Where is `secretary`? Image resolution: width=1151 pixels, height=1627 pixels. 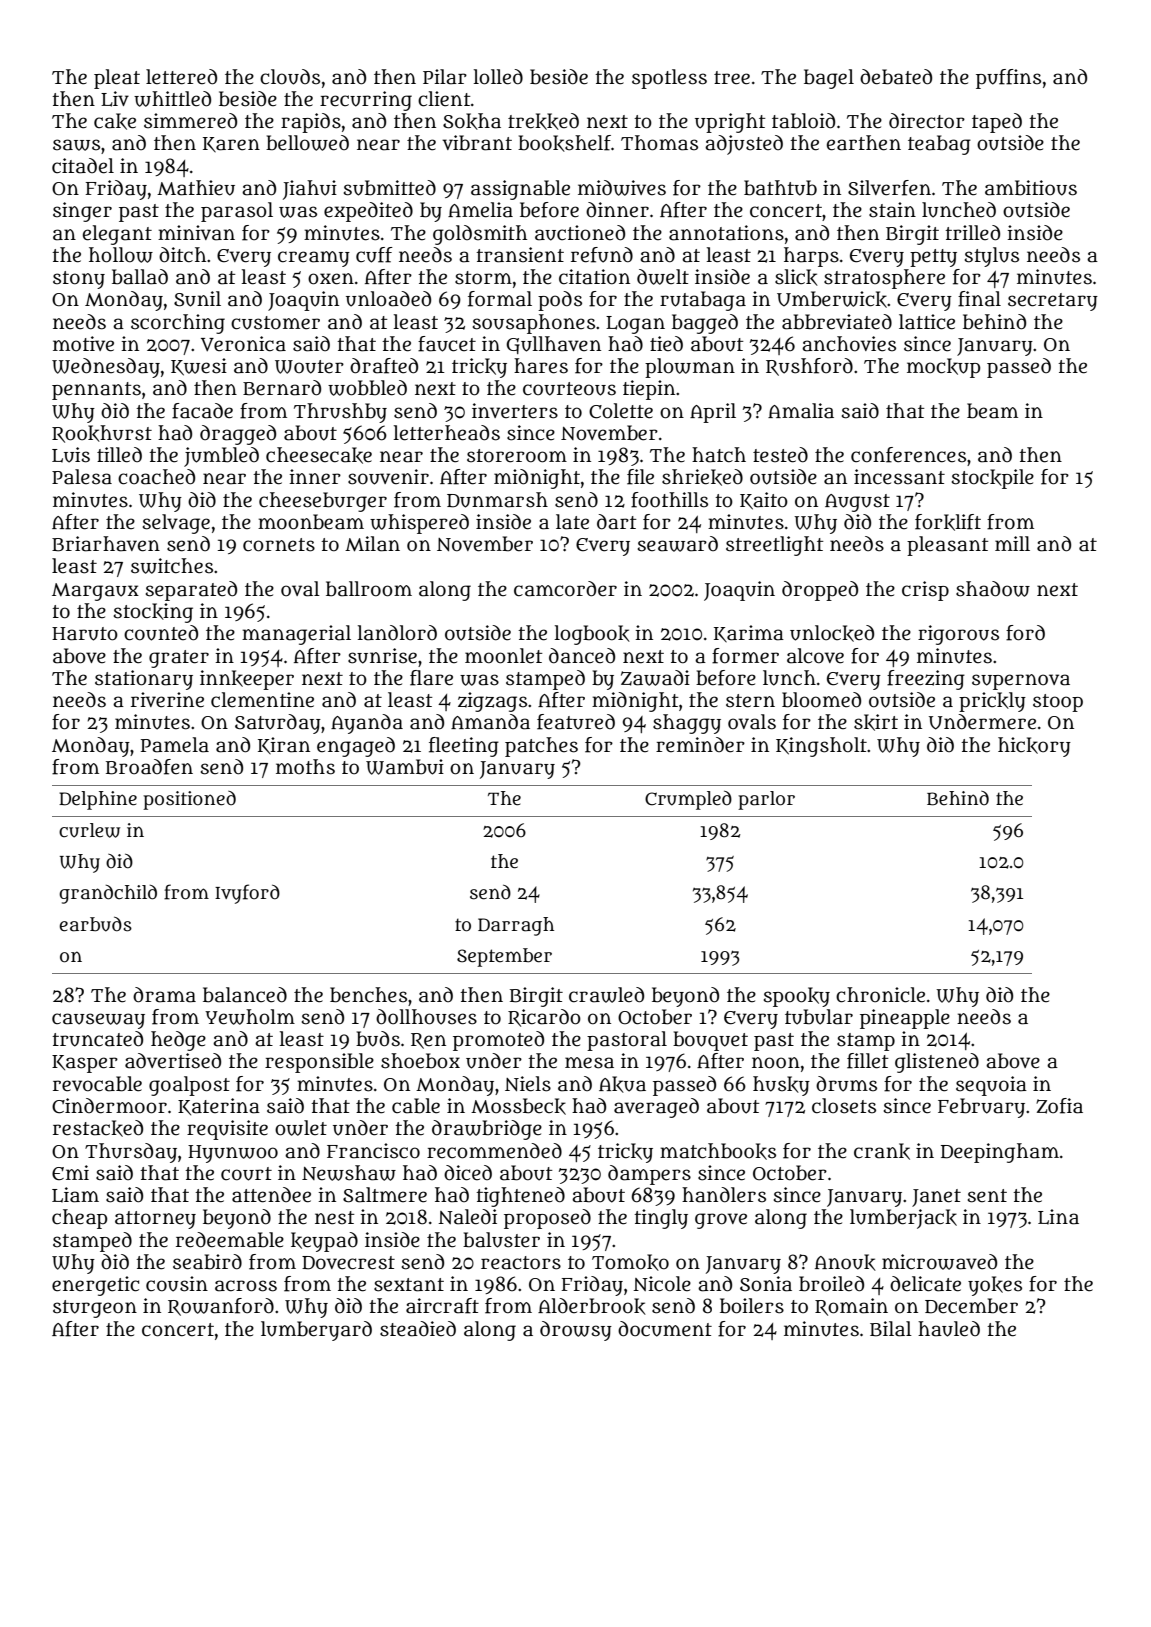 secretary is located at coordinates (1053, 302).
